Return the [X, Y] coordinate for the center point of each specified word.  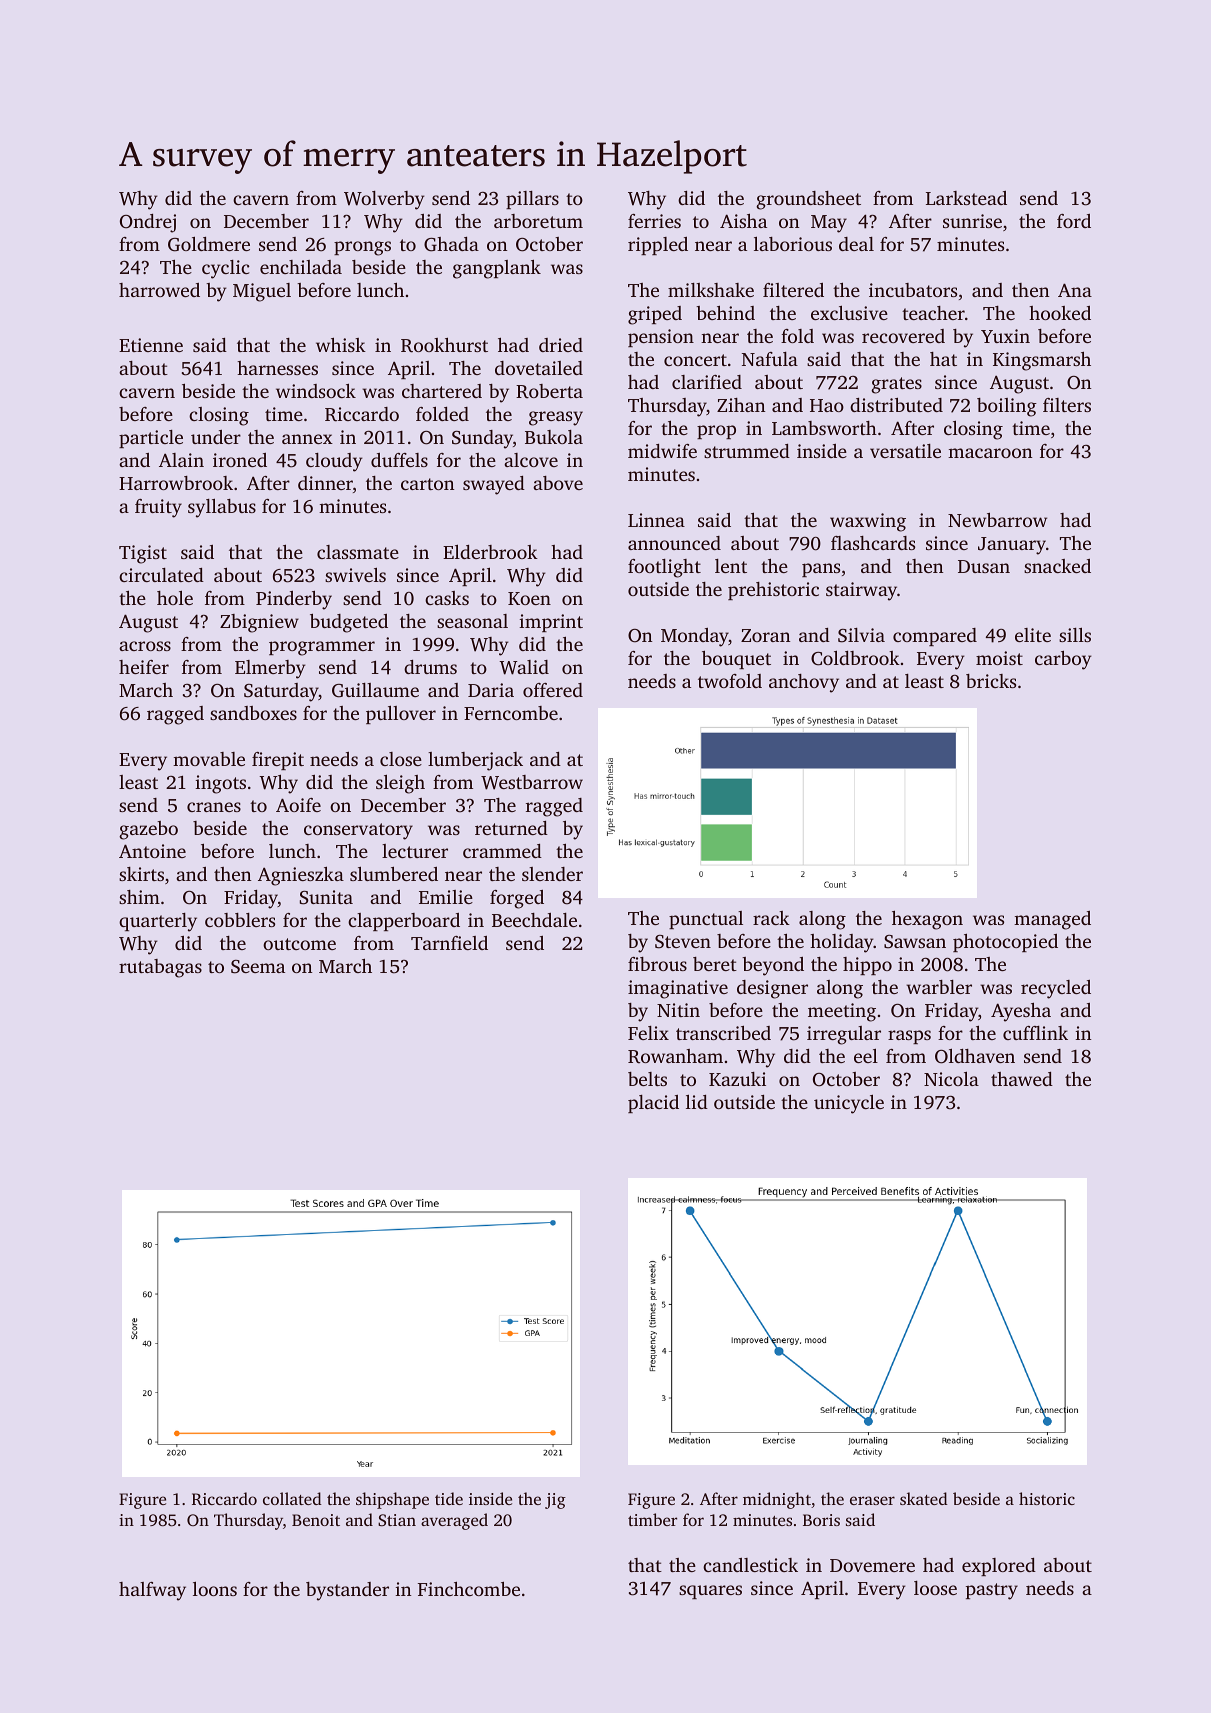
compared [935, 637]
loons [215, 1589]
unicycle [849, 1104]
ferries [654, 221]
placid [653, 1104]
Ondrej [148, 223]
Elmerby [270, 669]
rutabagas [160, 968]
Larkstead [966, 198]
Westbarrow [532, 782]
